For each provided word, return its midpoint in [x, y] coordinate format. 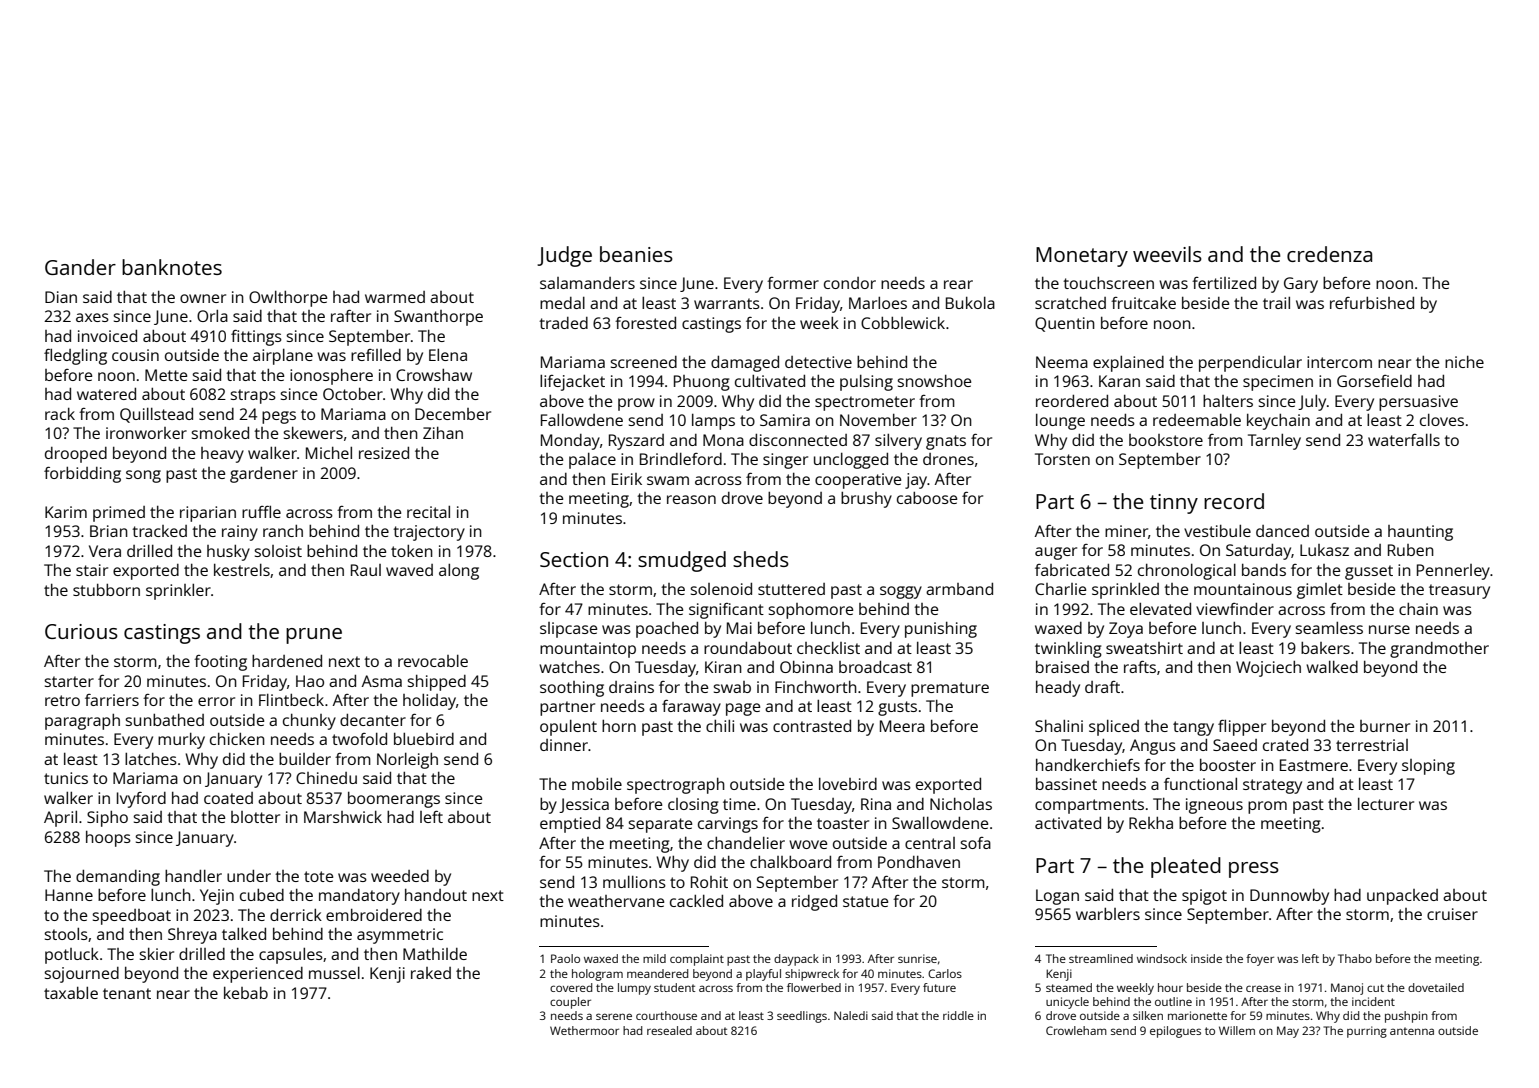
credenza [1329, 254]
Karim [66, 512]
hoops [108, 839]
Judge [564, 256]
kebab [246, 993]
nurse [1389, 629]
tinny [1174, 504]
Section [574, 559]
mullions [634, 882]
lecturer [1386, 804]
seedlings [802, 1017]
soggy [901, 592]
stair [92, 570]
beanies [636, 254]
